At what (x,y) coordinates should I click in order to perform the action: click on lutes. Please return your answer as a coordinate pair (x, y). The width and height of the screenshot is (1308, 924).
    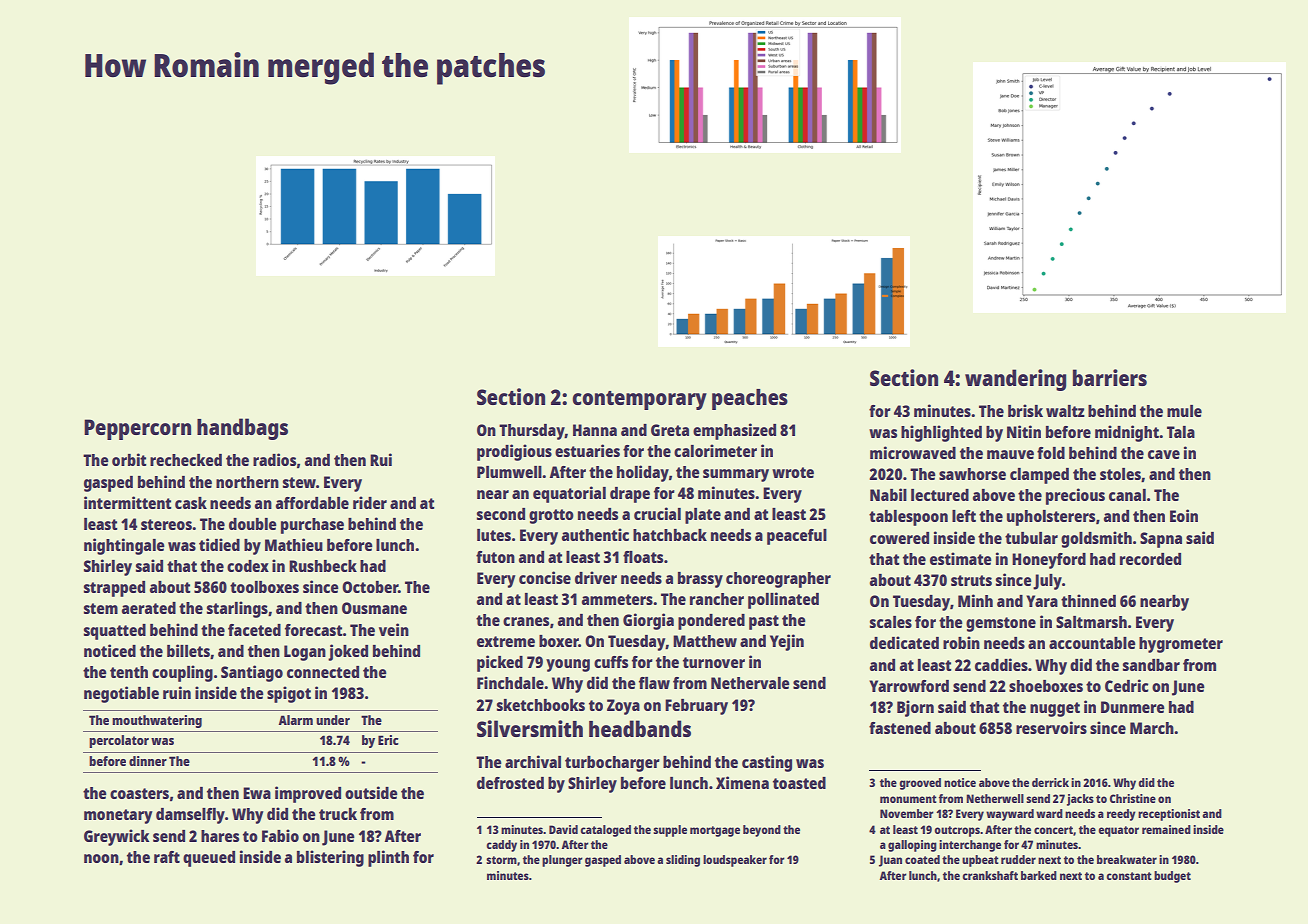
    Looking at the image, I should click on (494, 535).
